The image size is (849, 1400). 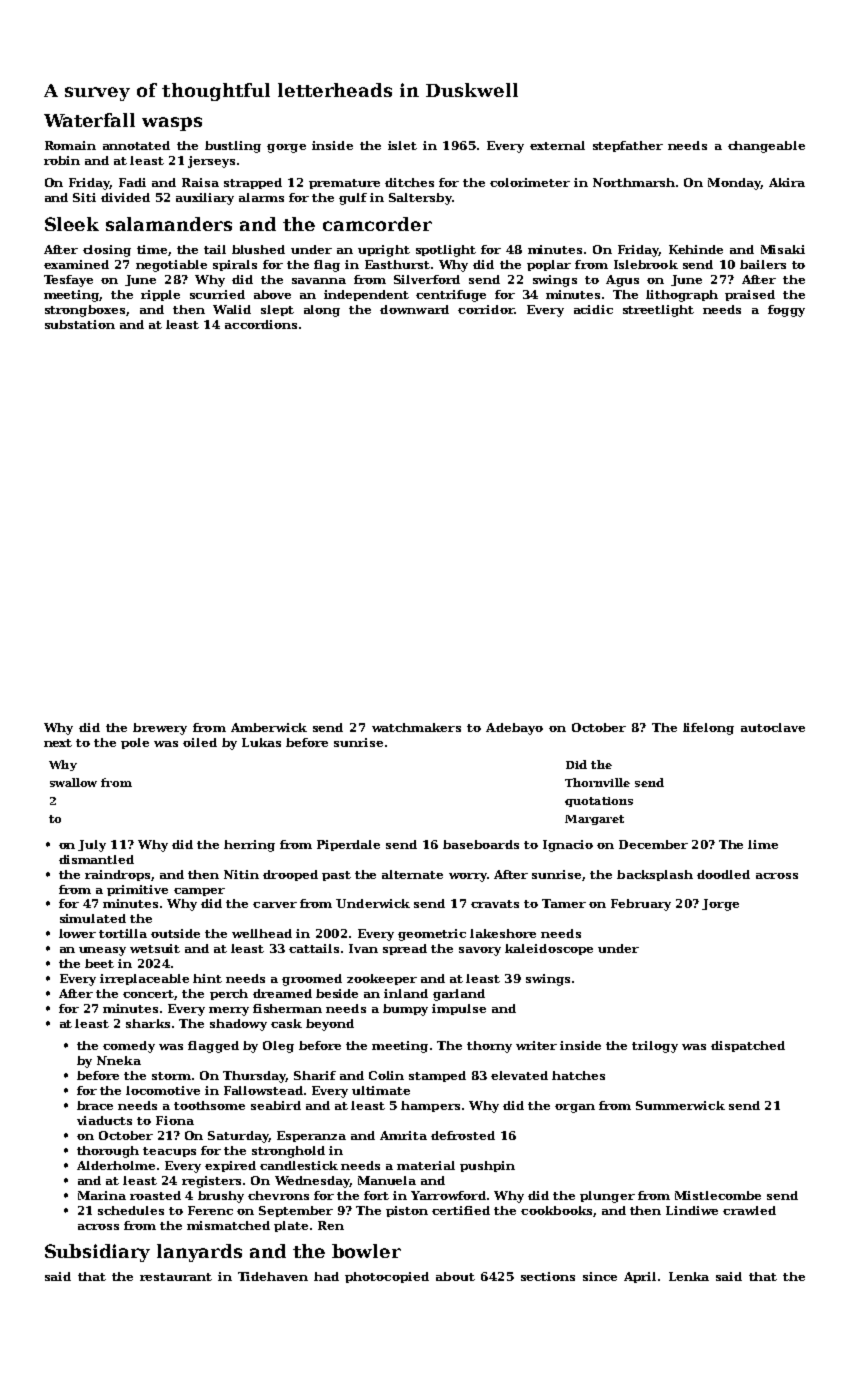 What do you see at coordinates (261, 324) in the image?
I see `accordions` at bounding box center [261, 324].
